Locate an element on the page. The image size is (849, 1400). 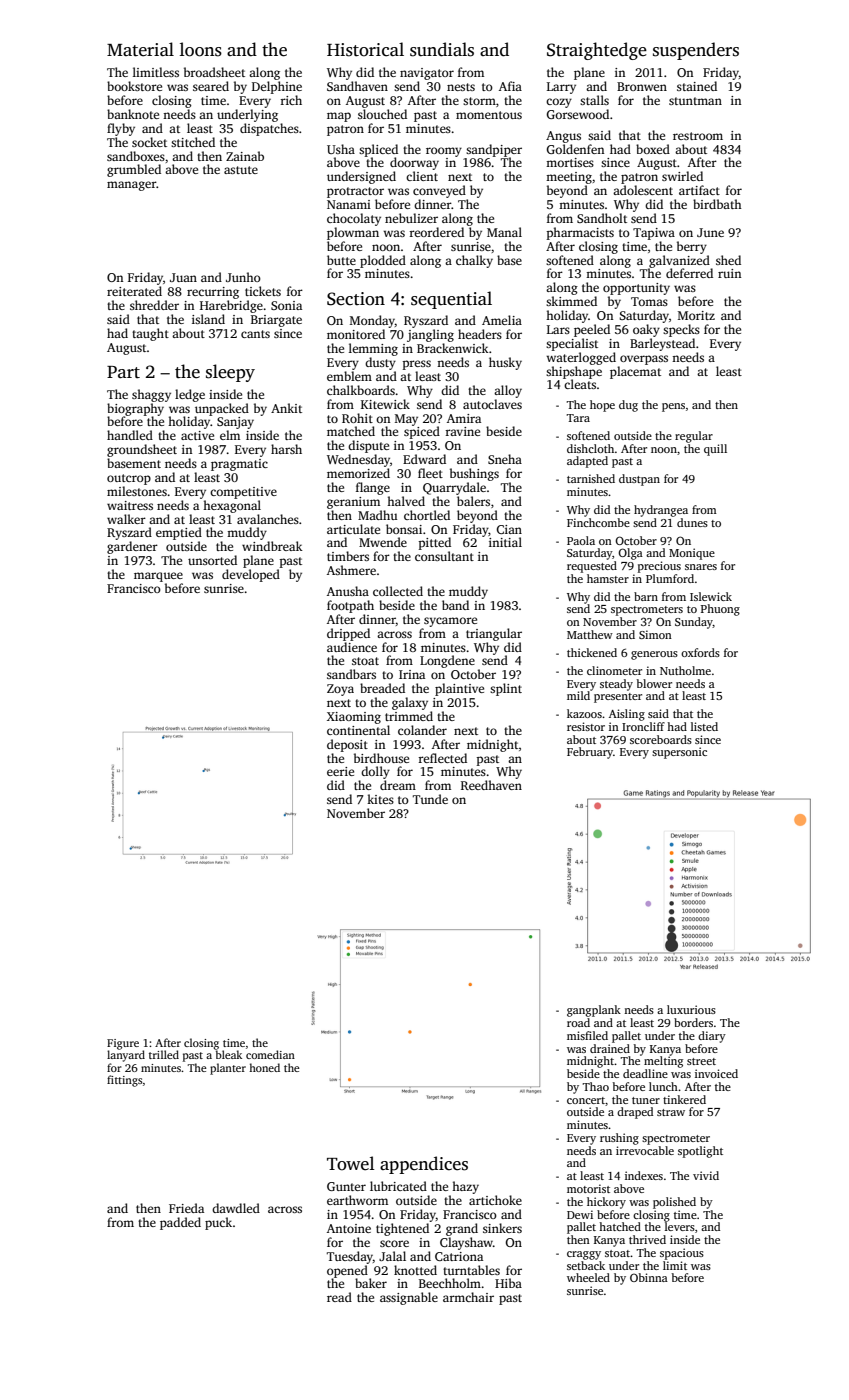
planter is located at coordinates (228, 1069).
